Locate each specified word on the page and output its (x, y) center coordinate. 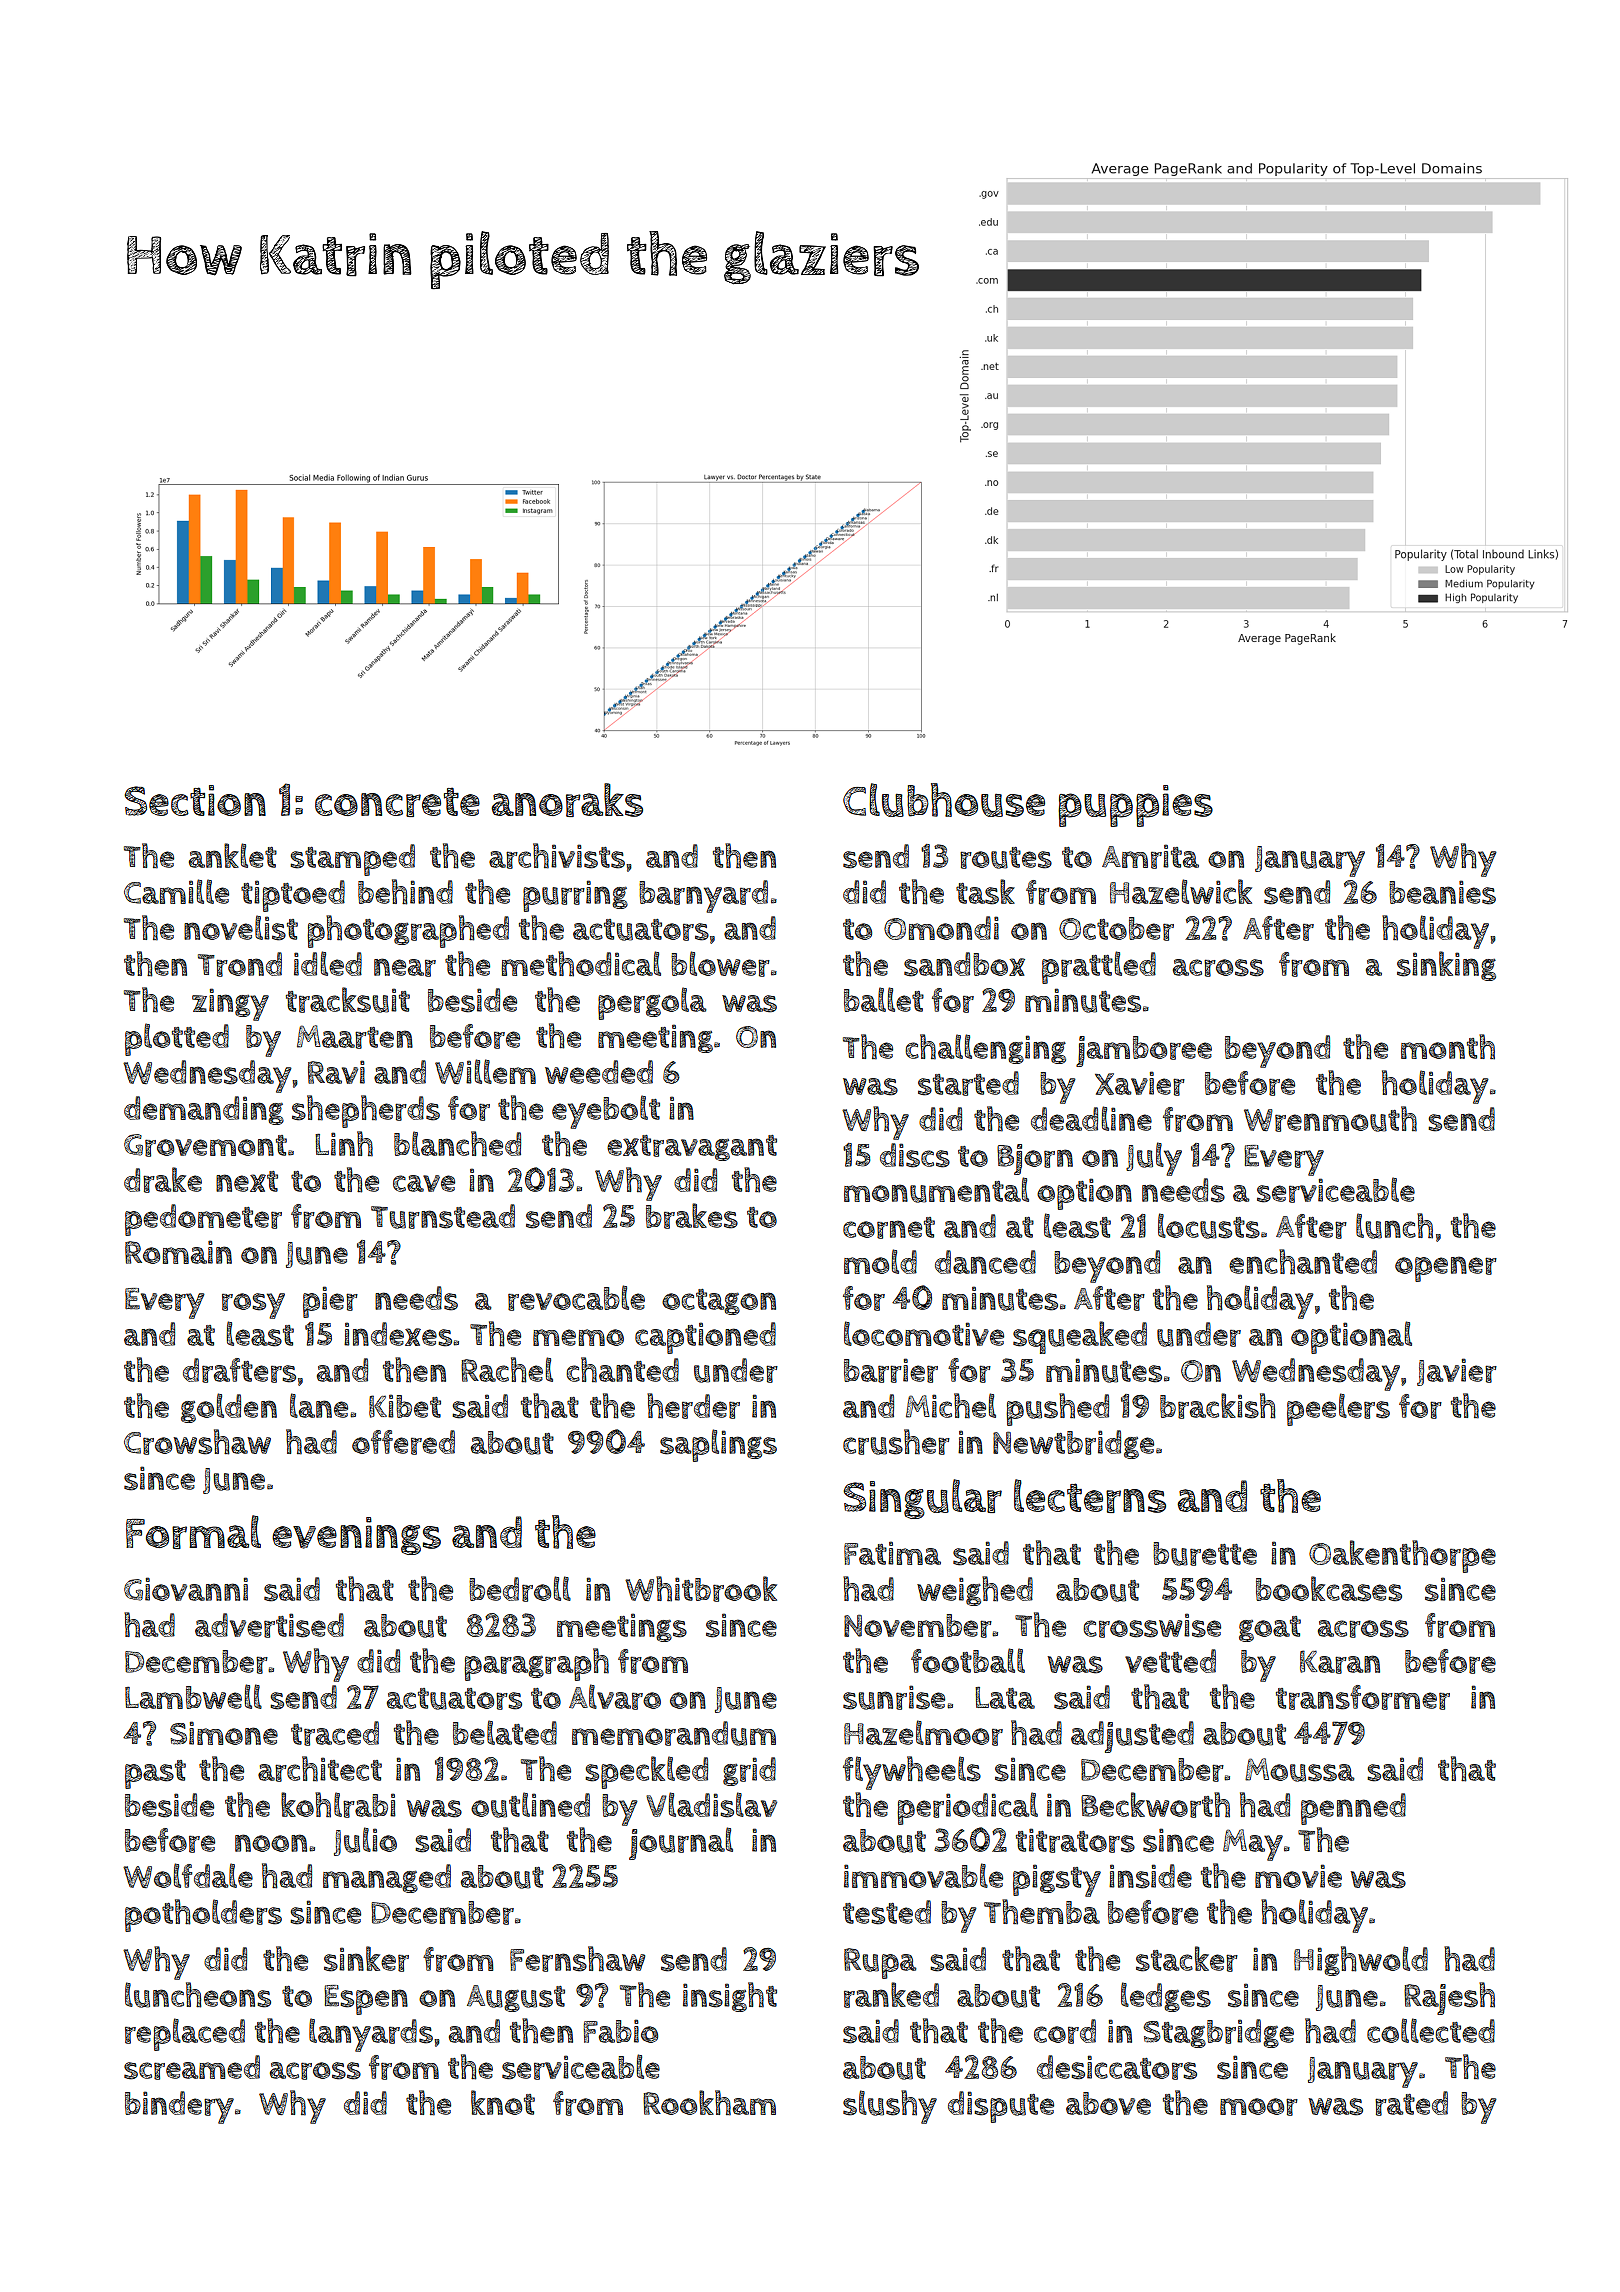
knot (503, 2102)
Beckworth (1155, 1805)
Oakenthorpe (1402, 1556)
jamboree (1144, 1051)
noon (271, 1843)
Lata (1005, 1698)
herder (693, 1406)
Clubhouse (944, 800)
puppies (1135, 806)
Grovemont (205, 1145)
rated (1411, 2103)
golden (229, 1408)
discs (915, 1155)
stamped (352, 860)
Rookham (709, 2103)
